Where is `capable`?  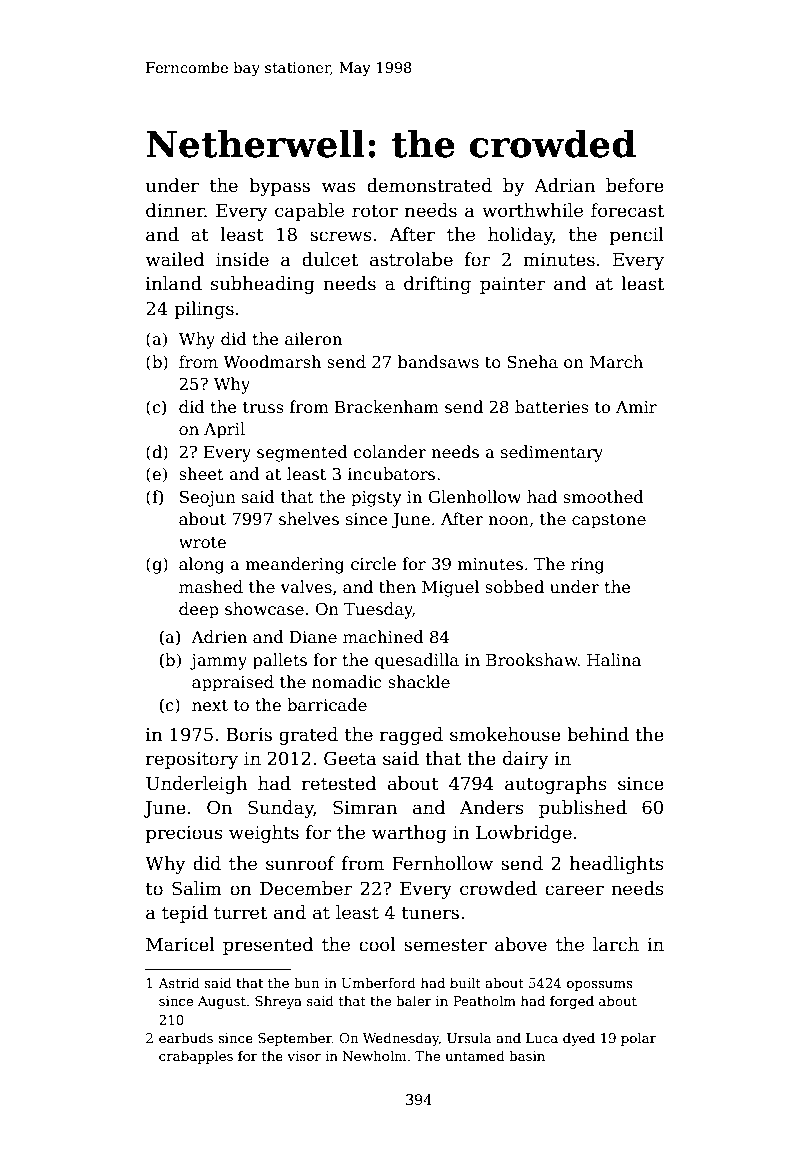
capable is located at coordinates (309, 212).
